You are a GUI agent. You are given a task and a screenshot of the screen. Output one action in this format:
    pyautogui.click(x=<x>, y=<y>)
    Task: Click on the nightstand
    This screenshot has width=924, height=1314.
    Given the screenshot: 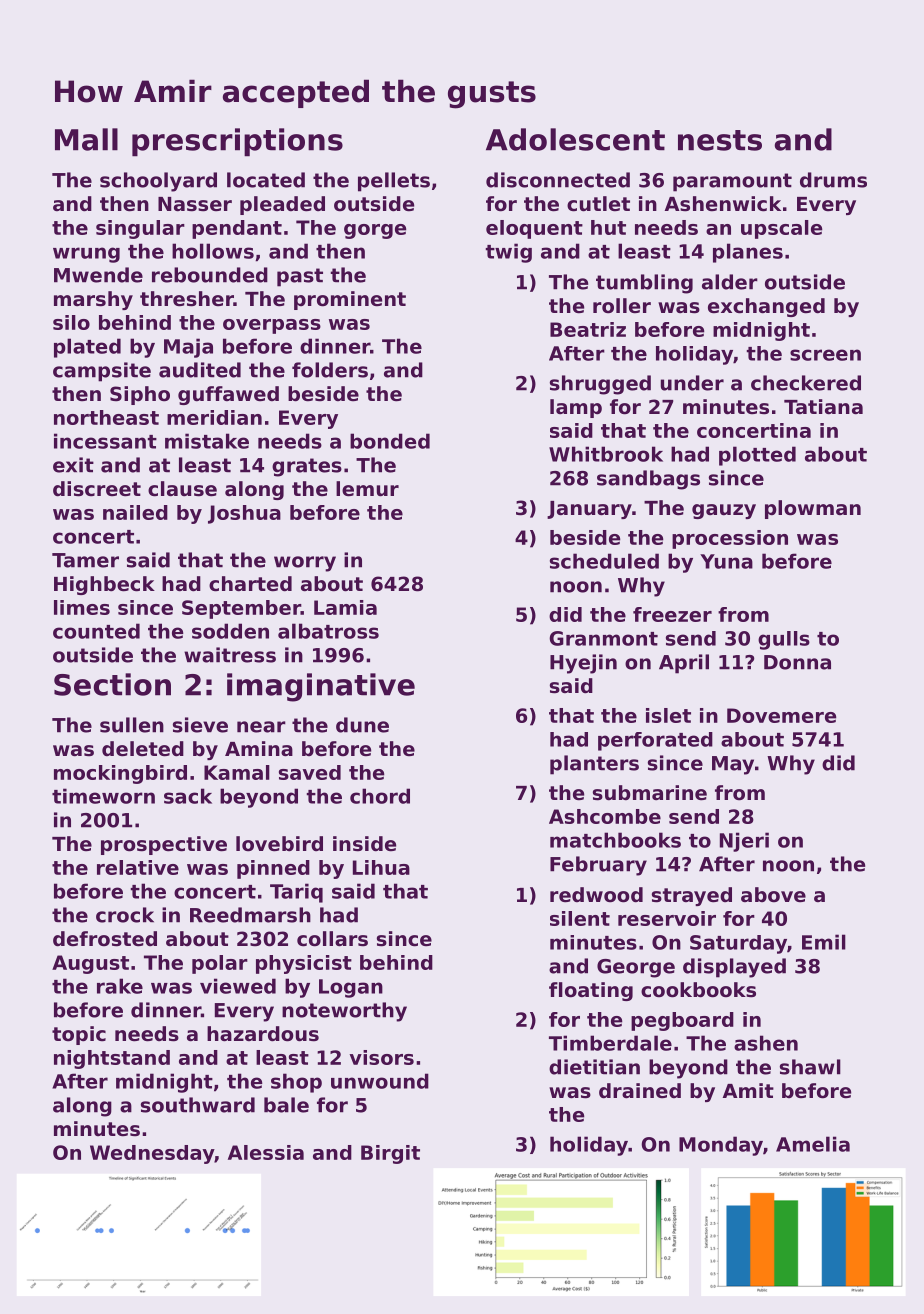 What is the action you would take?
    pyautogui.click(x=112, y=1059)
